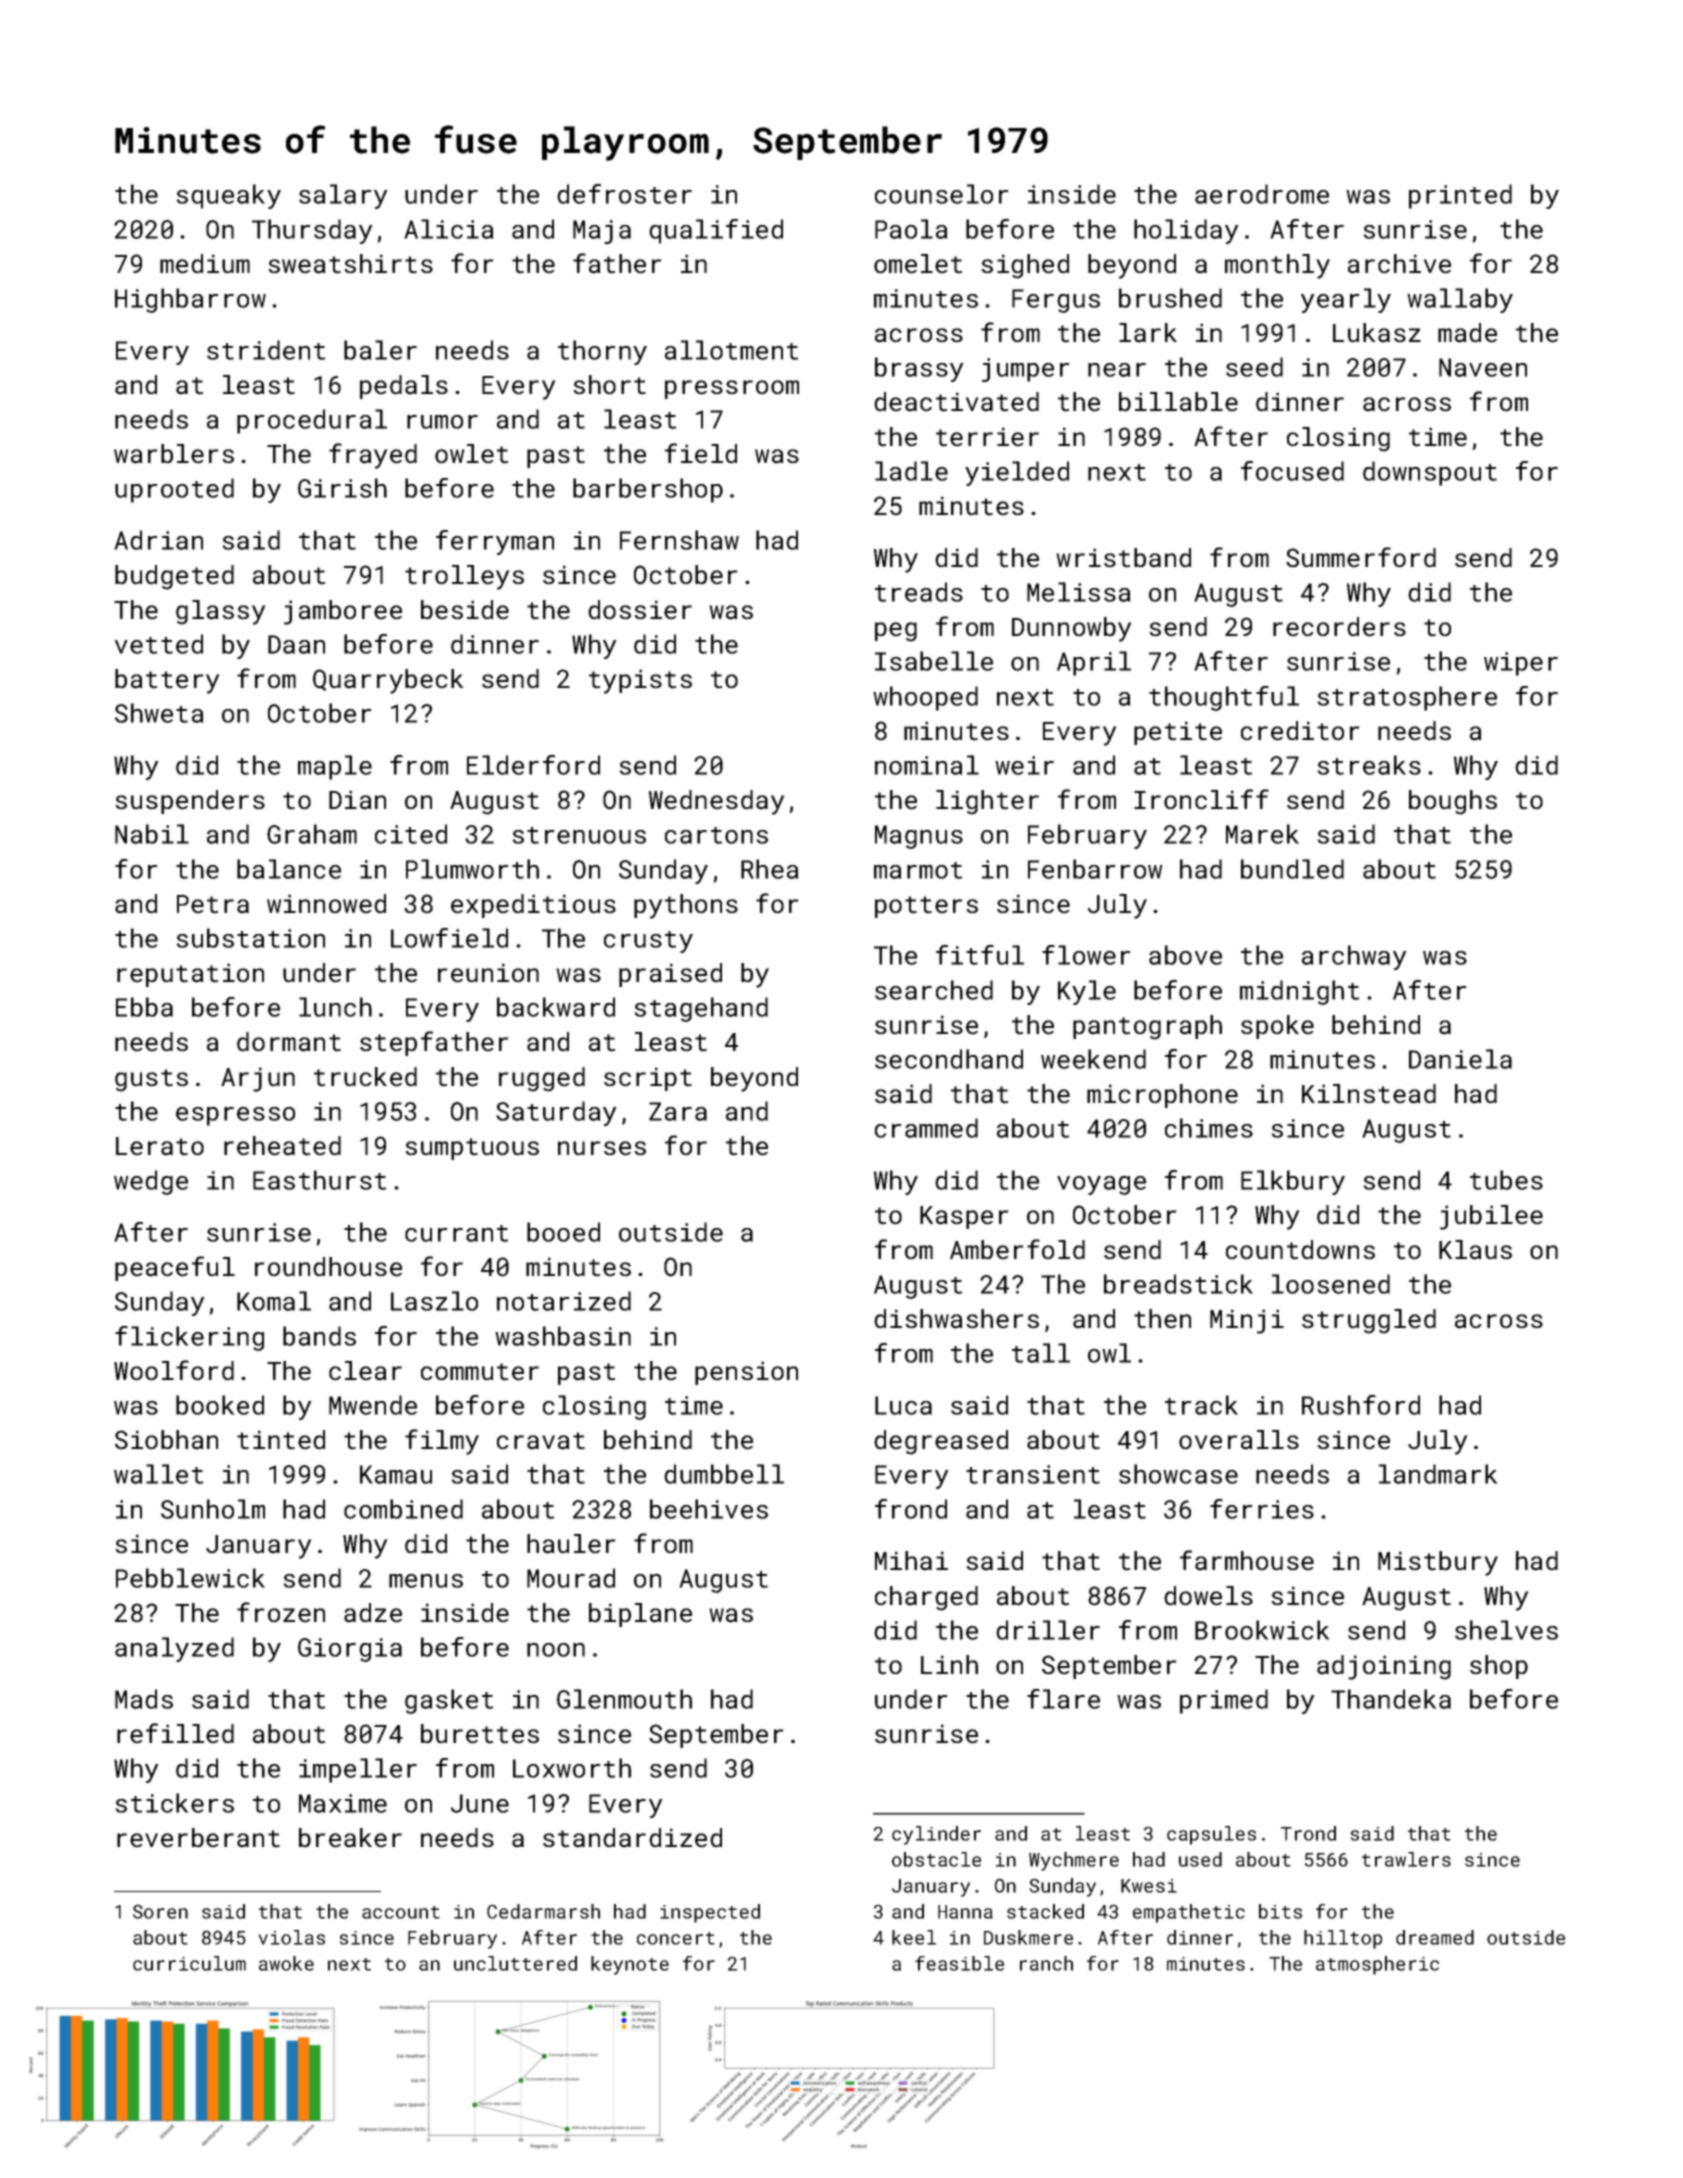 This document has width=1683, height=2178. What do you see at coordinates (731, 350) in the document?
I see `allotment` at bounding box center [731, 350].
